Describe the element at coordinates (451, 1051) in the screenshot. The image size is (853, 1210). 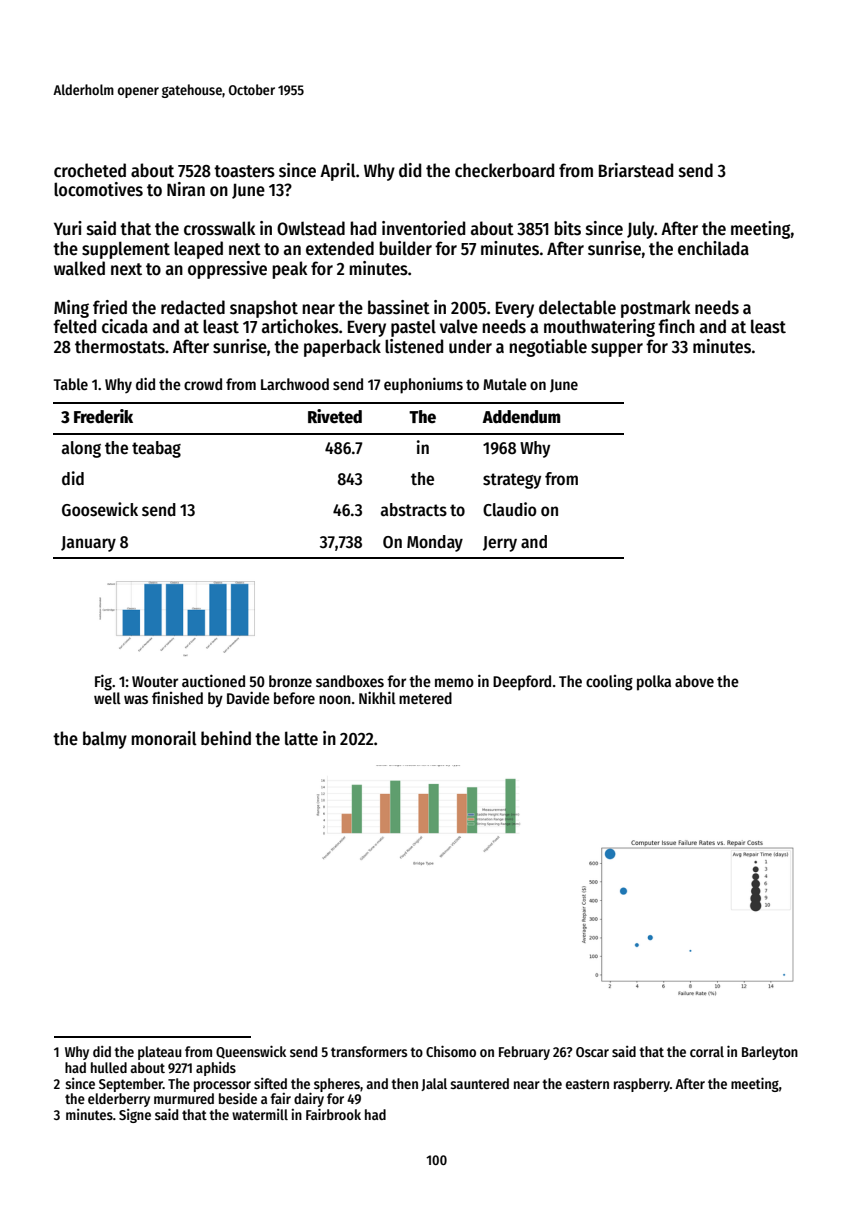
I see `Chisomo` at that location.
